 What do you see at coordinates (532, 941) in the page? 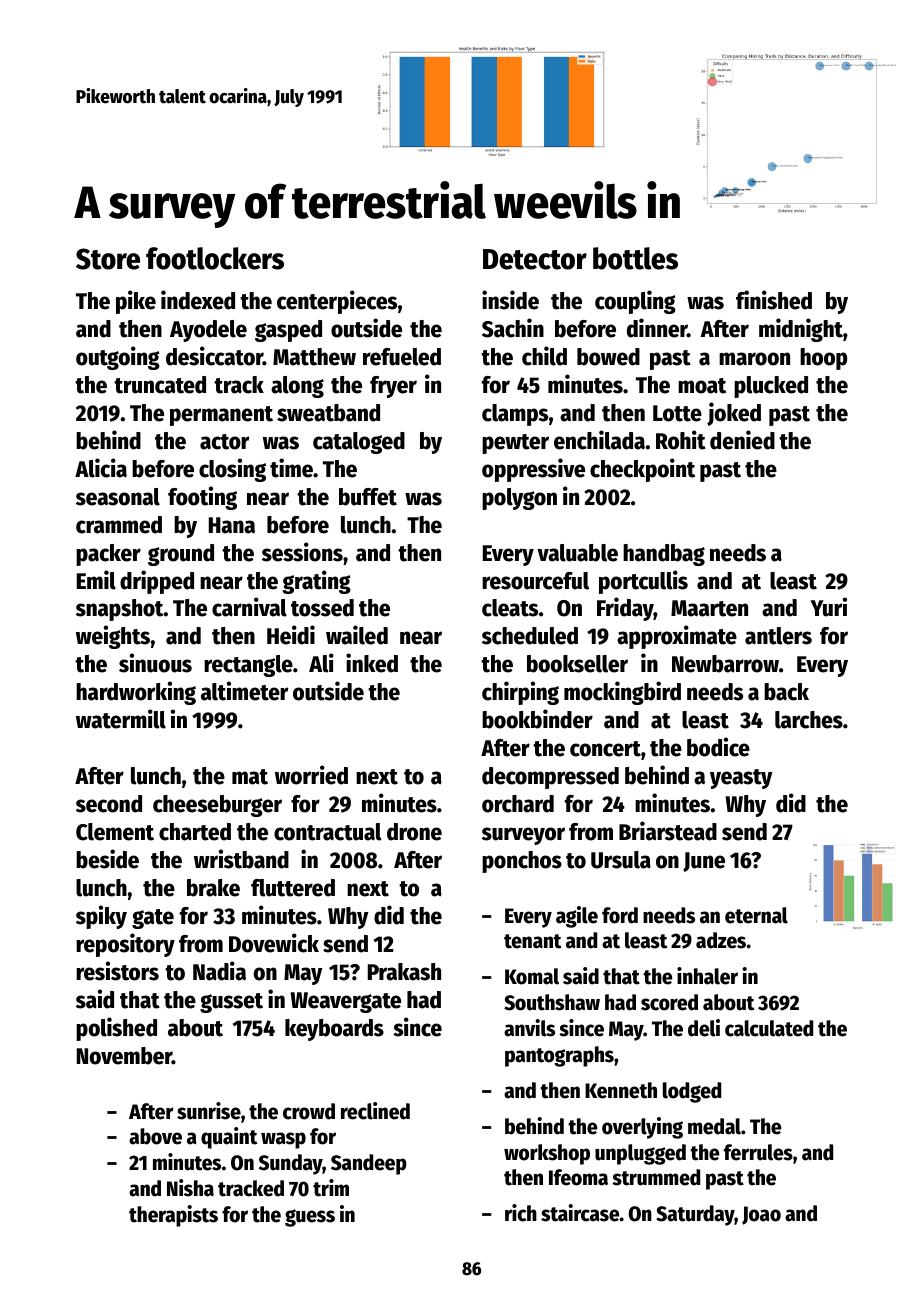
I see `tenant` at bounding box center [532, 941].
